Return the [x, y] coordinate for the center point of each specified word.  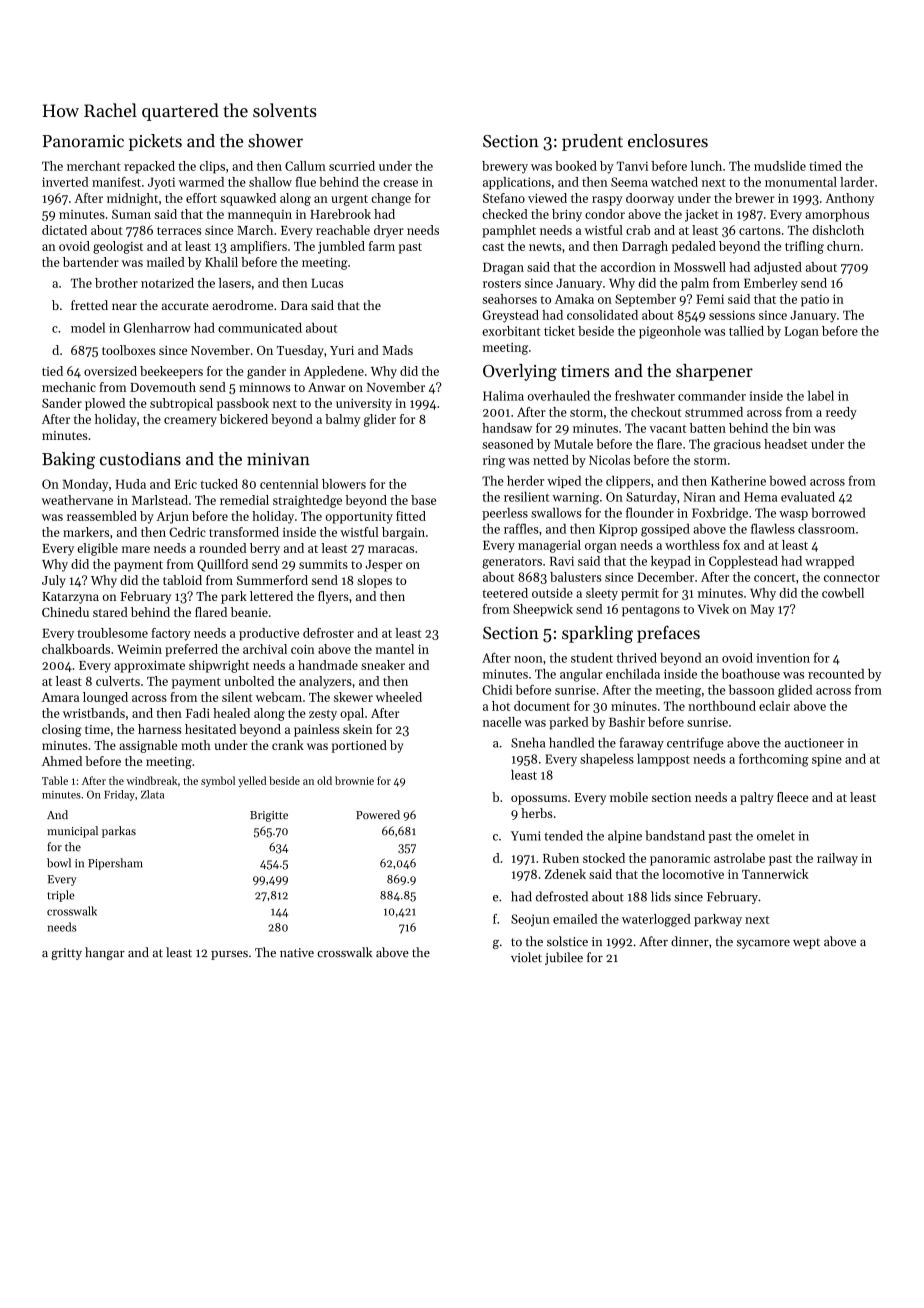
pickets [155, 142]
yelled [252, 781]
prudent [592, 142]
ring [494, 461]
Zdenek [565, 874]
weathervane [77, 500]
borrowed [839, 513]
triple [61, 896]
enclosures [668, 141]
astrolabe [739, 858]
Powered [378, 815]
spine [827, 760]
